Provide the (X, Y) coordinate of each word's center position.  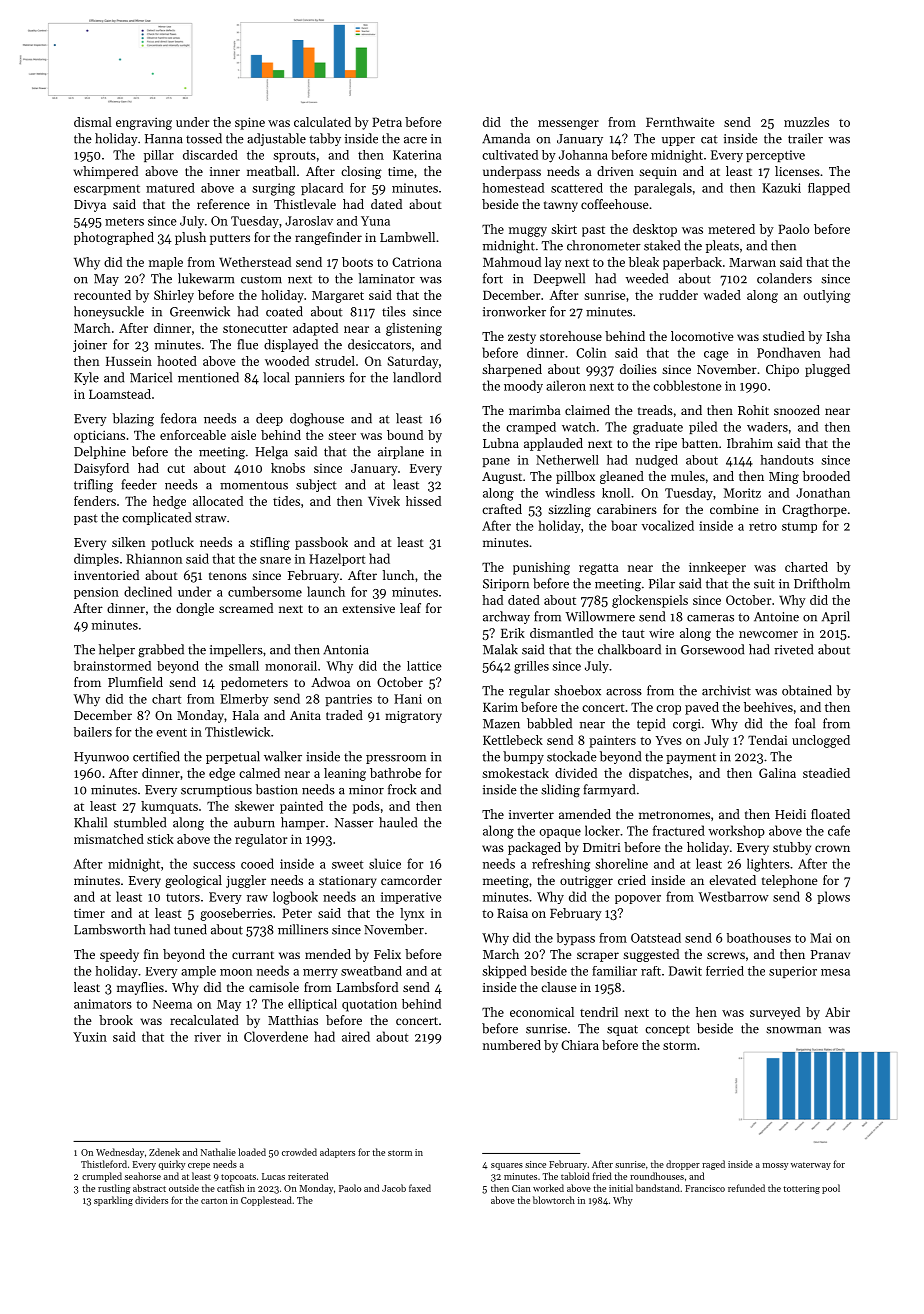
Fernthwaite (680, 122)
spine (250, 123)
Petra (387, 122)
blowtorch (554, 1200)
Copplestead (266, 1201)
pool (831, 1189)
